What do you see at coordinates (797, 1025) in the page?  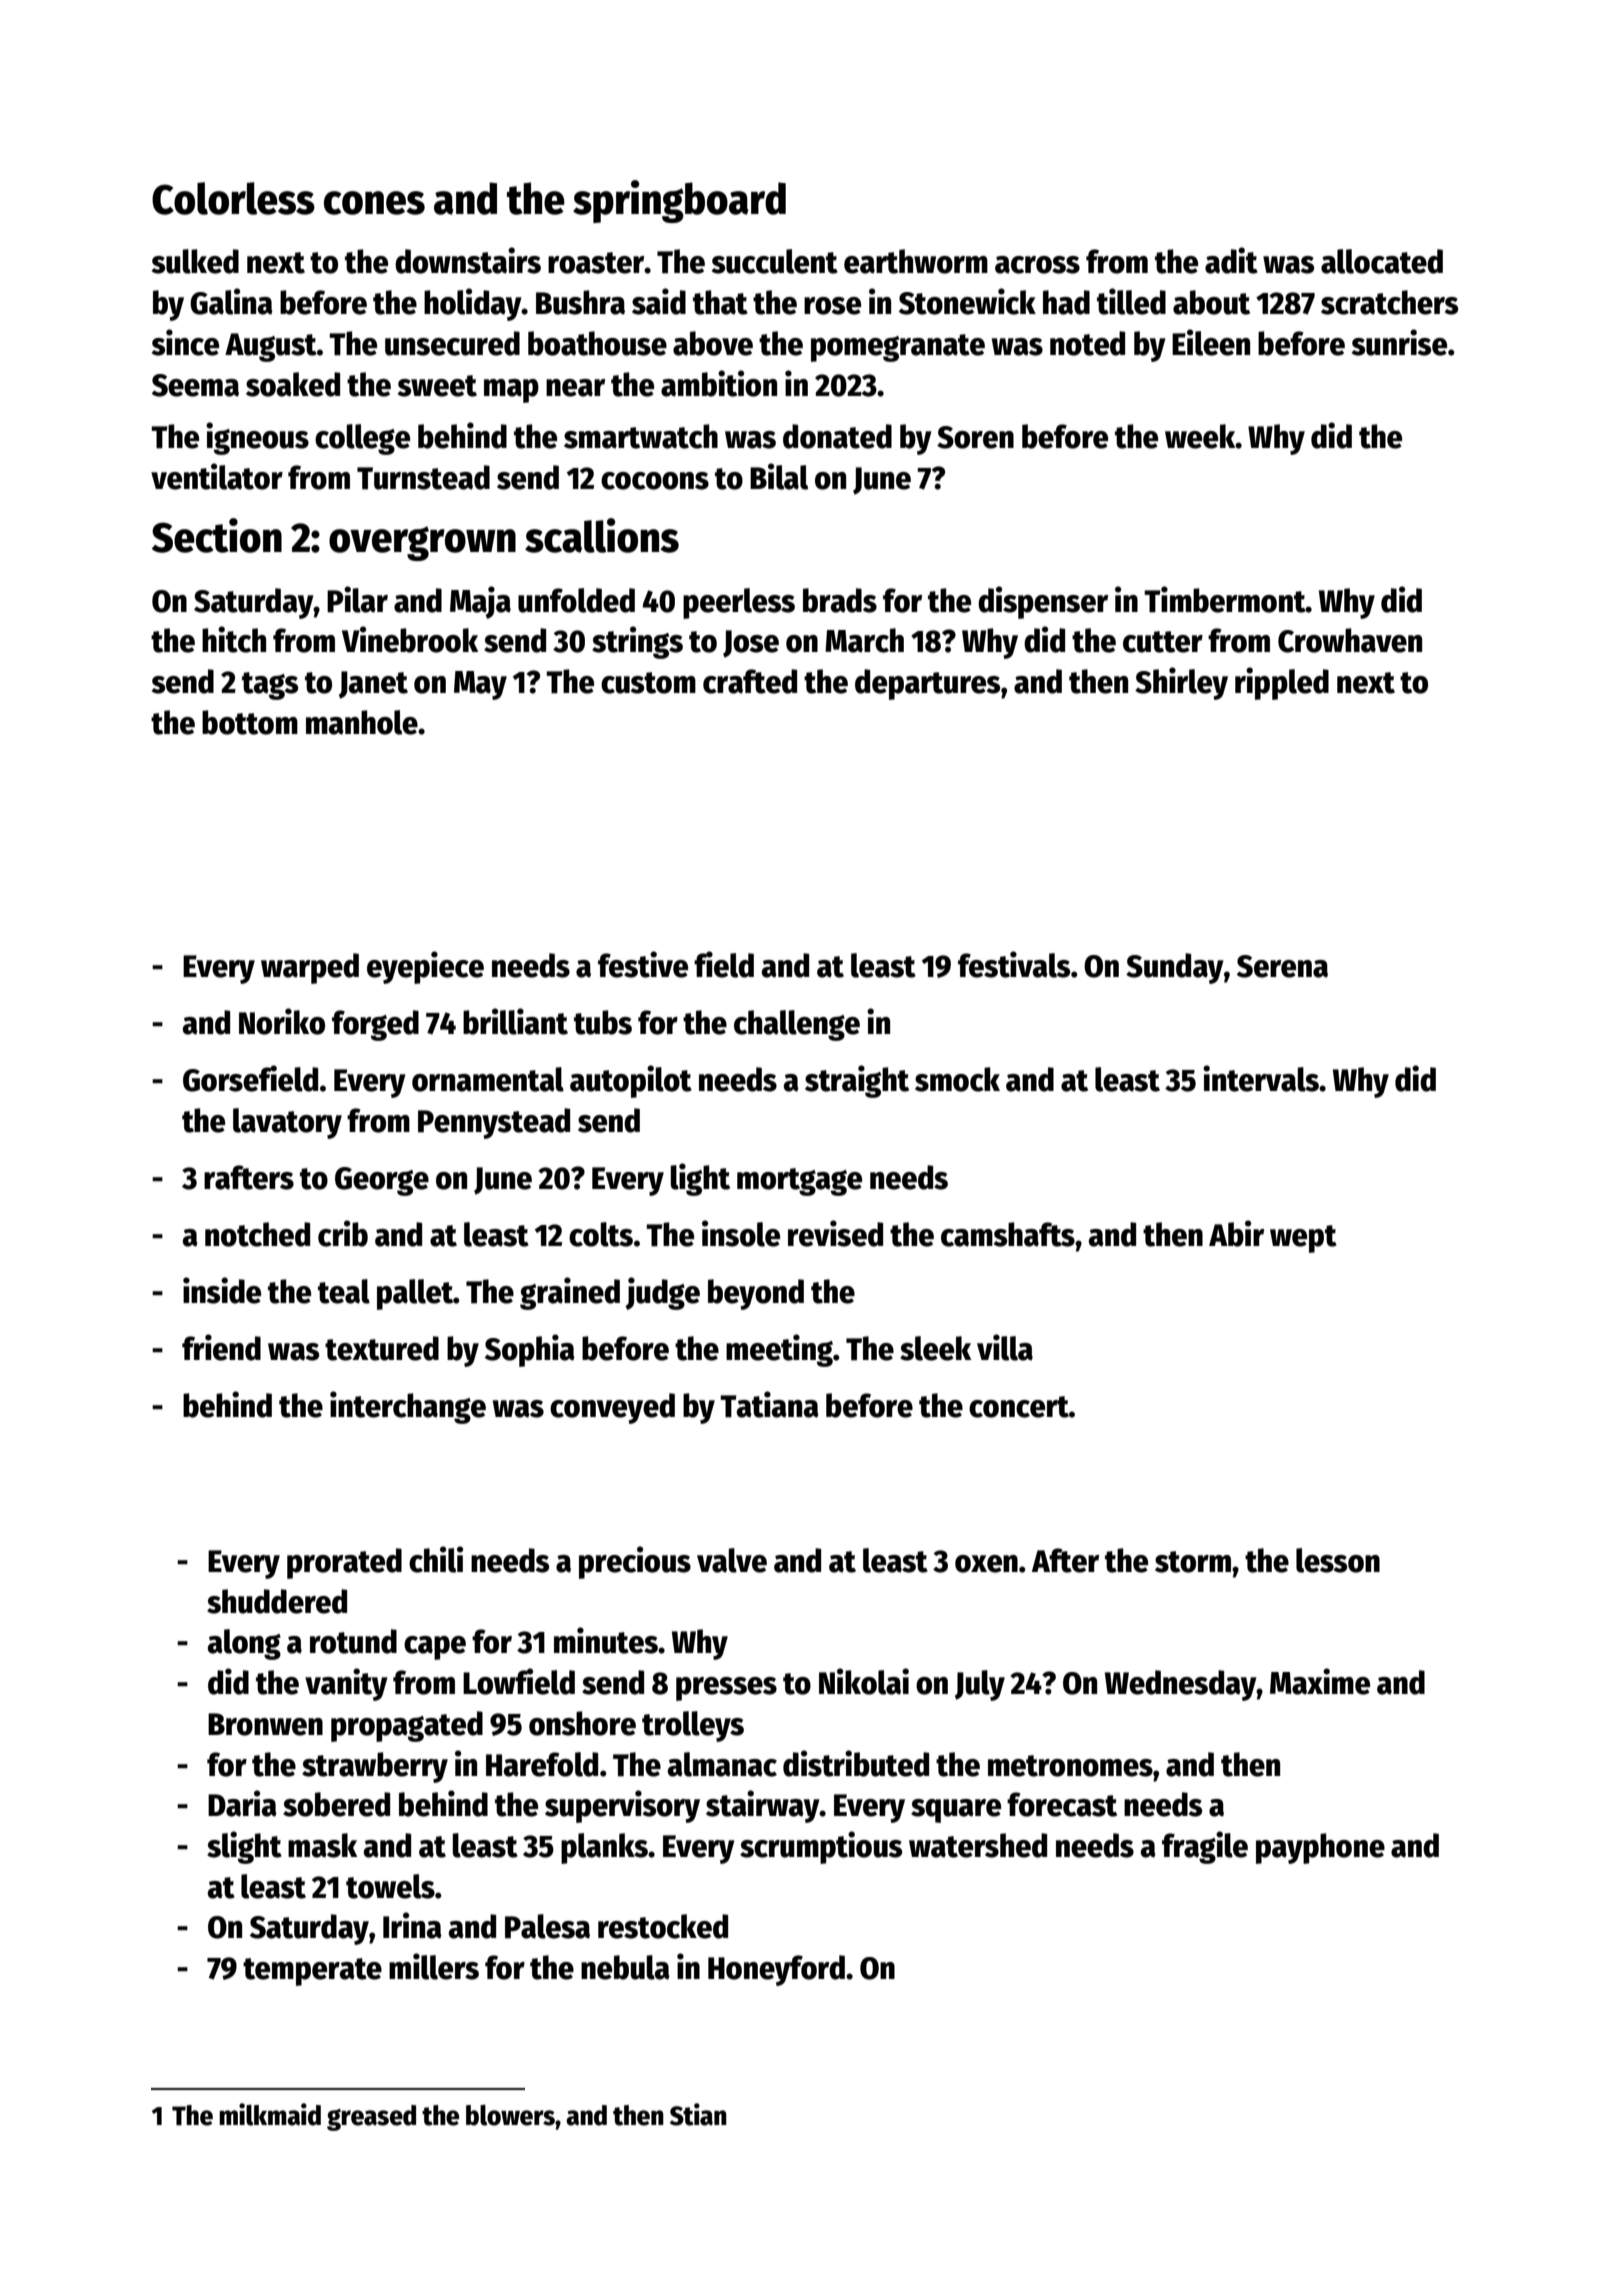 I see `challenge` at bounding box center [797, 1025].
